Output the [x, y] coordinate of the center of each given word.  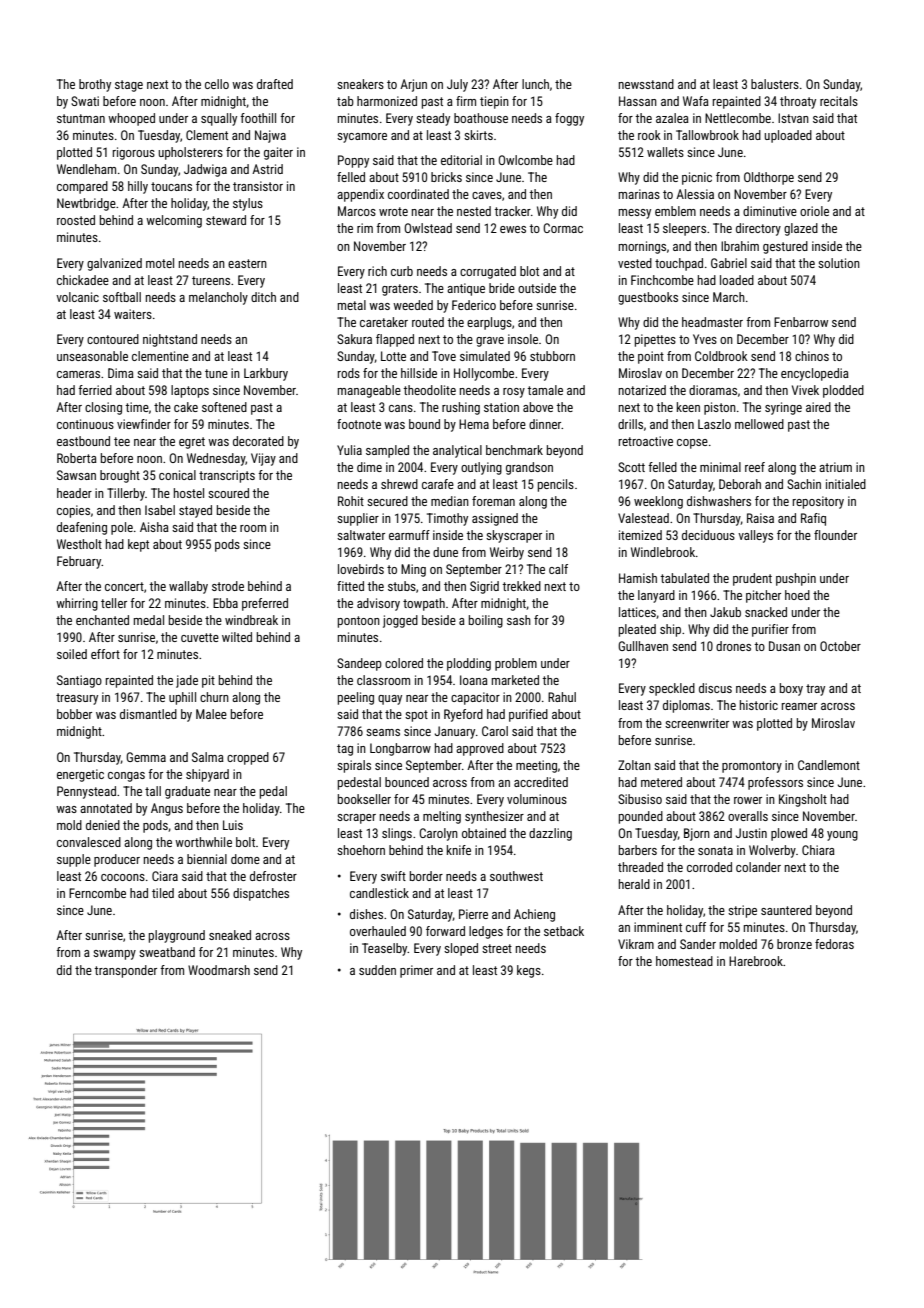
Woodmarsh [219, 970]
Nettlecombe [738, 118]
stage [129, 86]
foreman [493, 501]
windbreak [251, 620]
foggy [569, 119]
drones [733, 646]
